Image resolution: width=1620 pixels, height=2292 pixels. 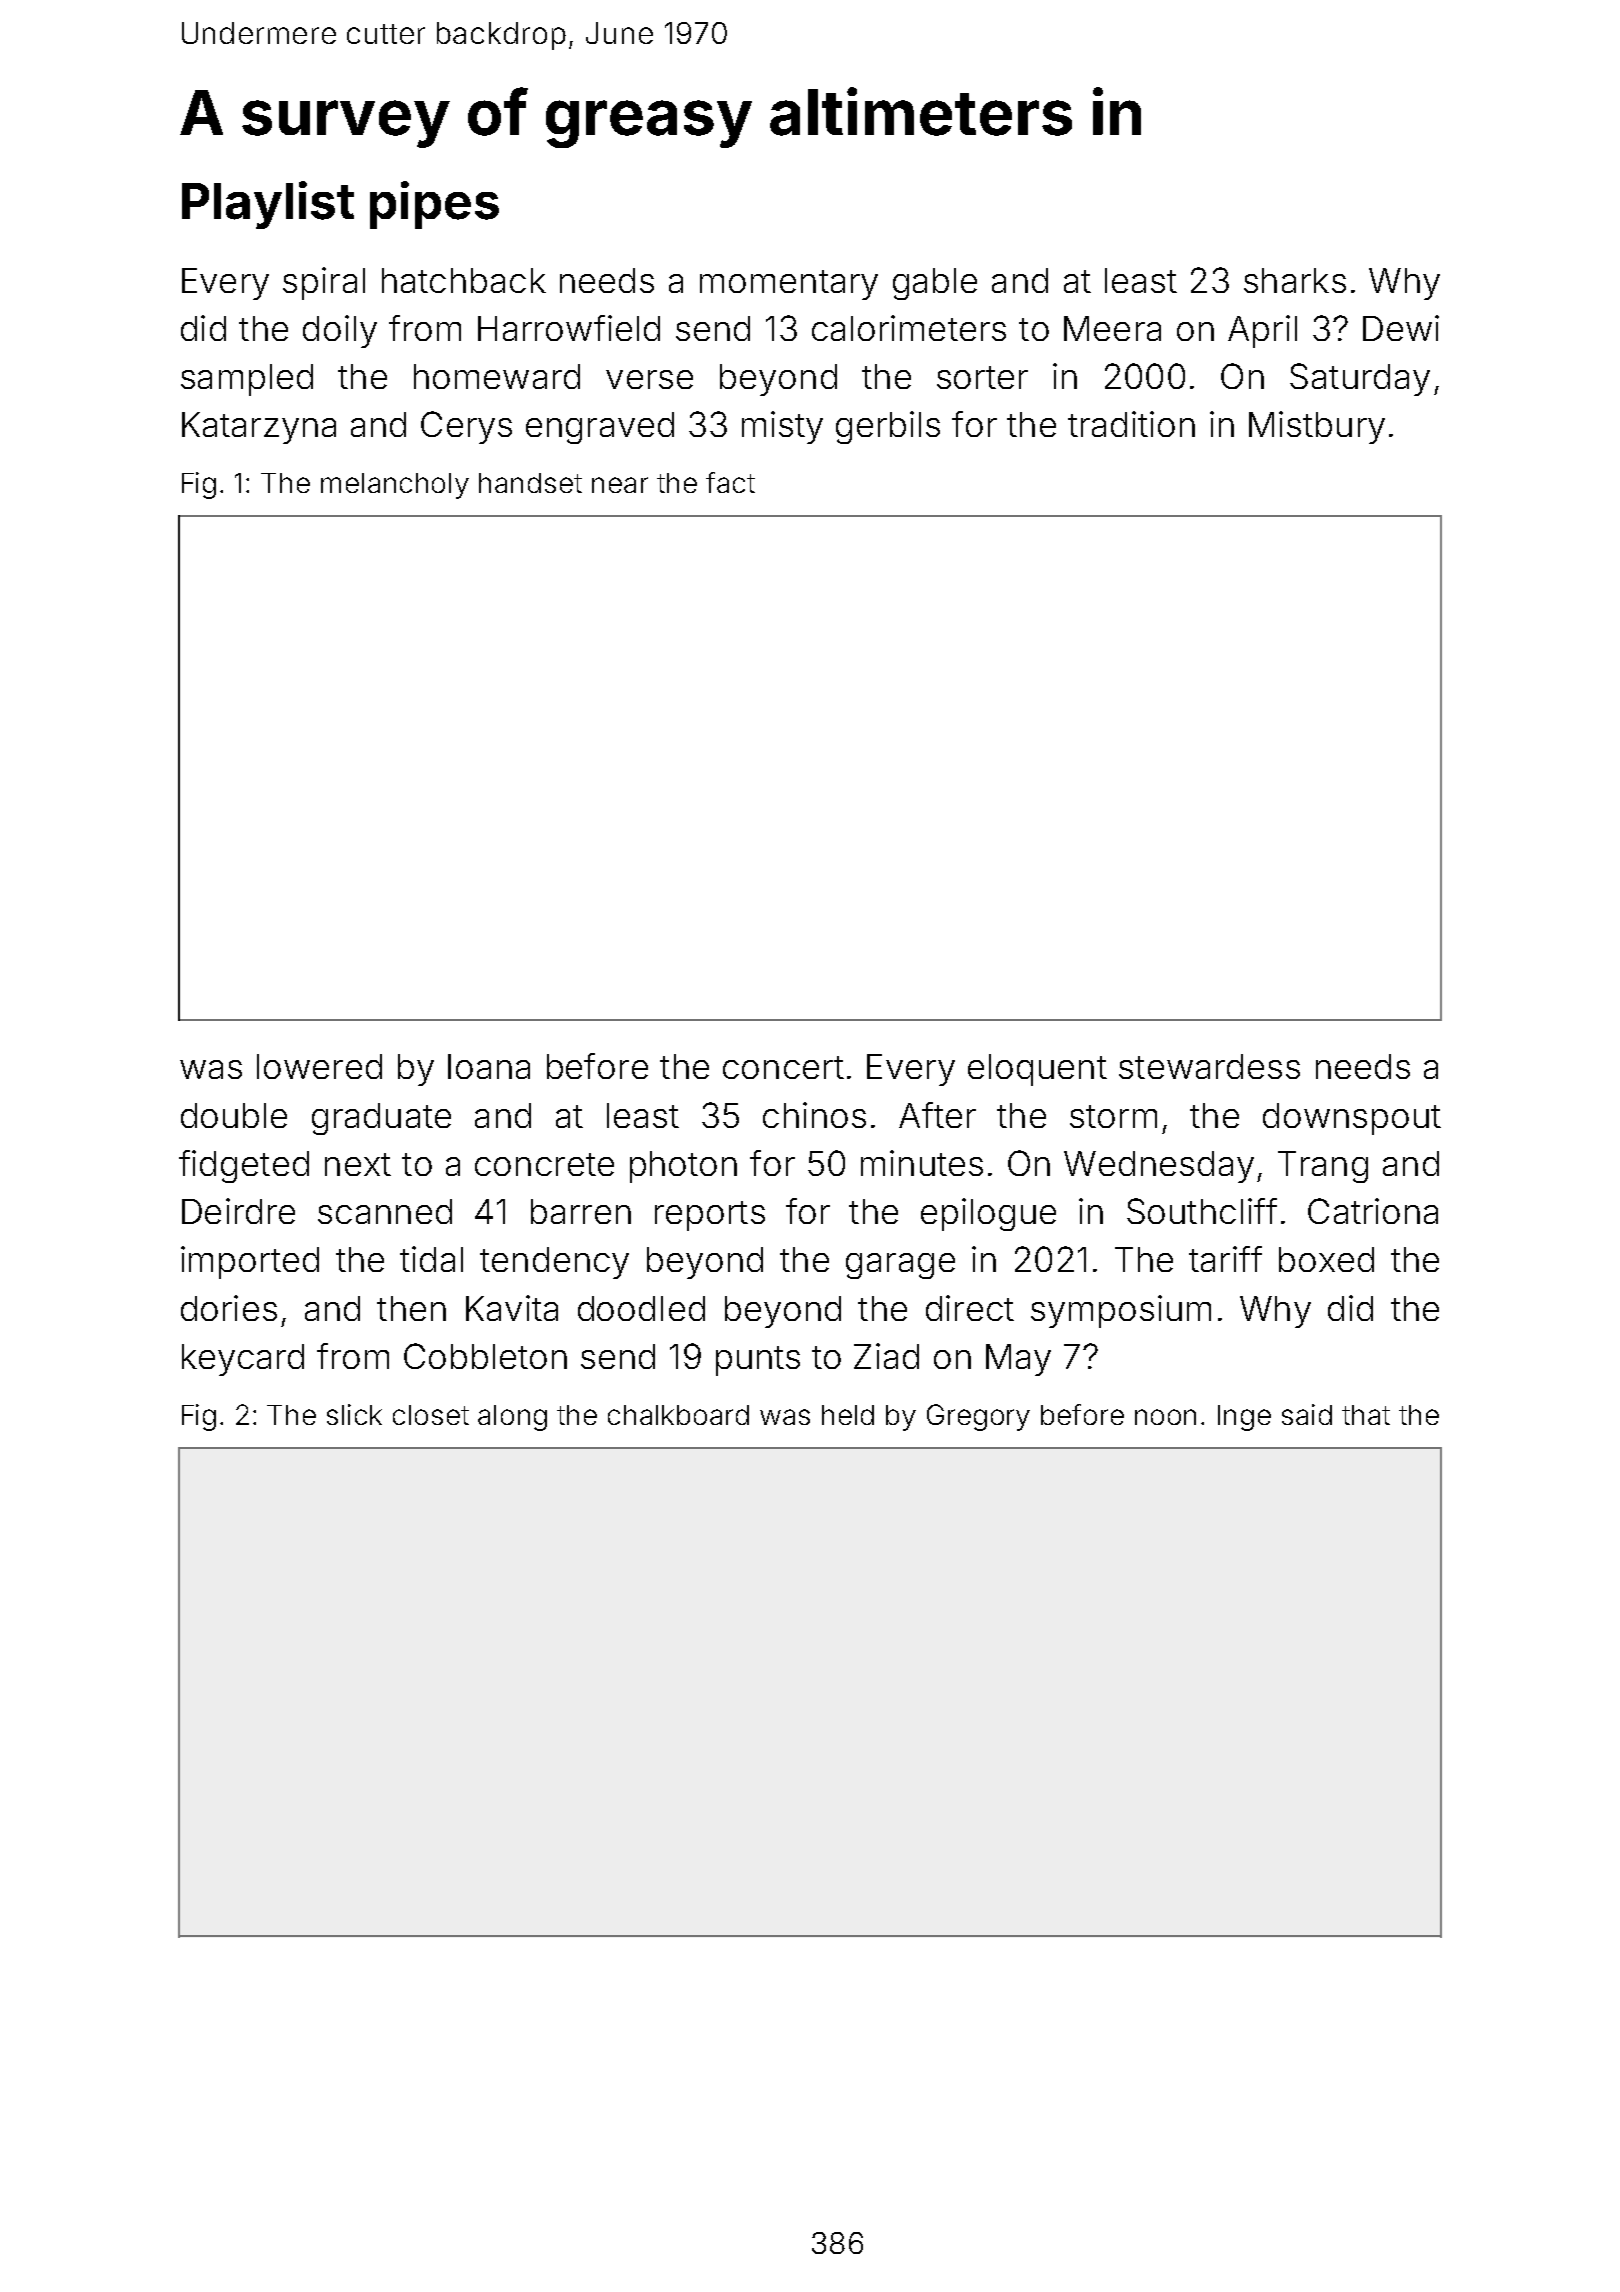 I want to click on stewardess, so click(x=1209, y=1066).
